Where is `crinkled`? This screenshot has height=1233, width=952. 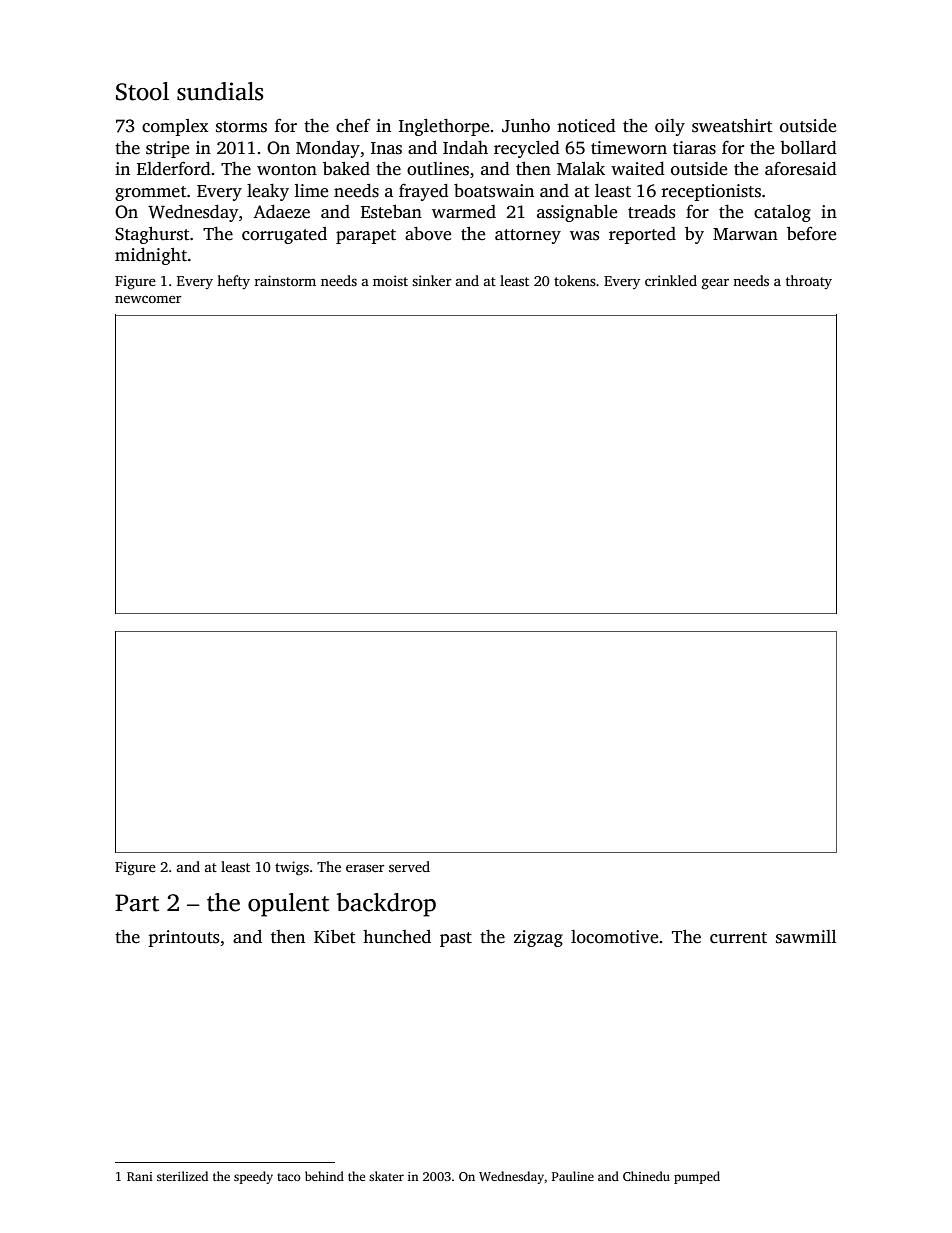
crinkled is located at coordinates (671, 280).
